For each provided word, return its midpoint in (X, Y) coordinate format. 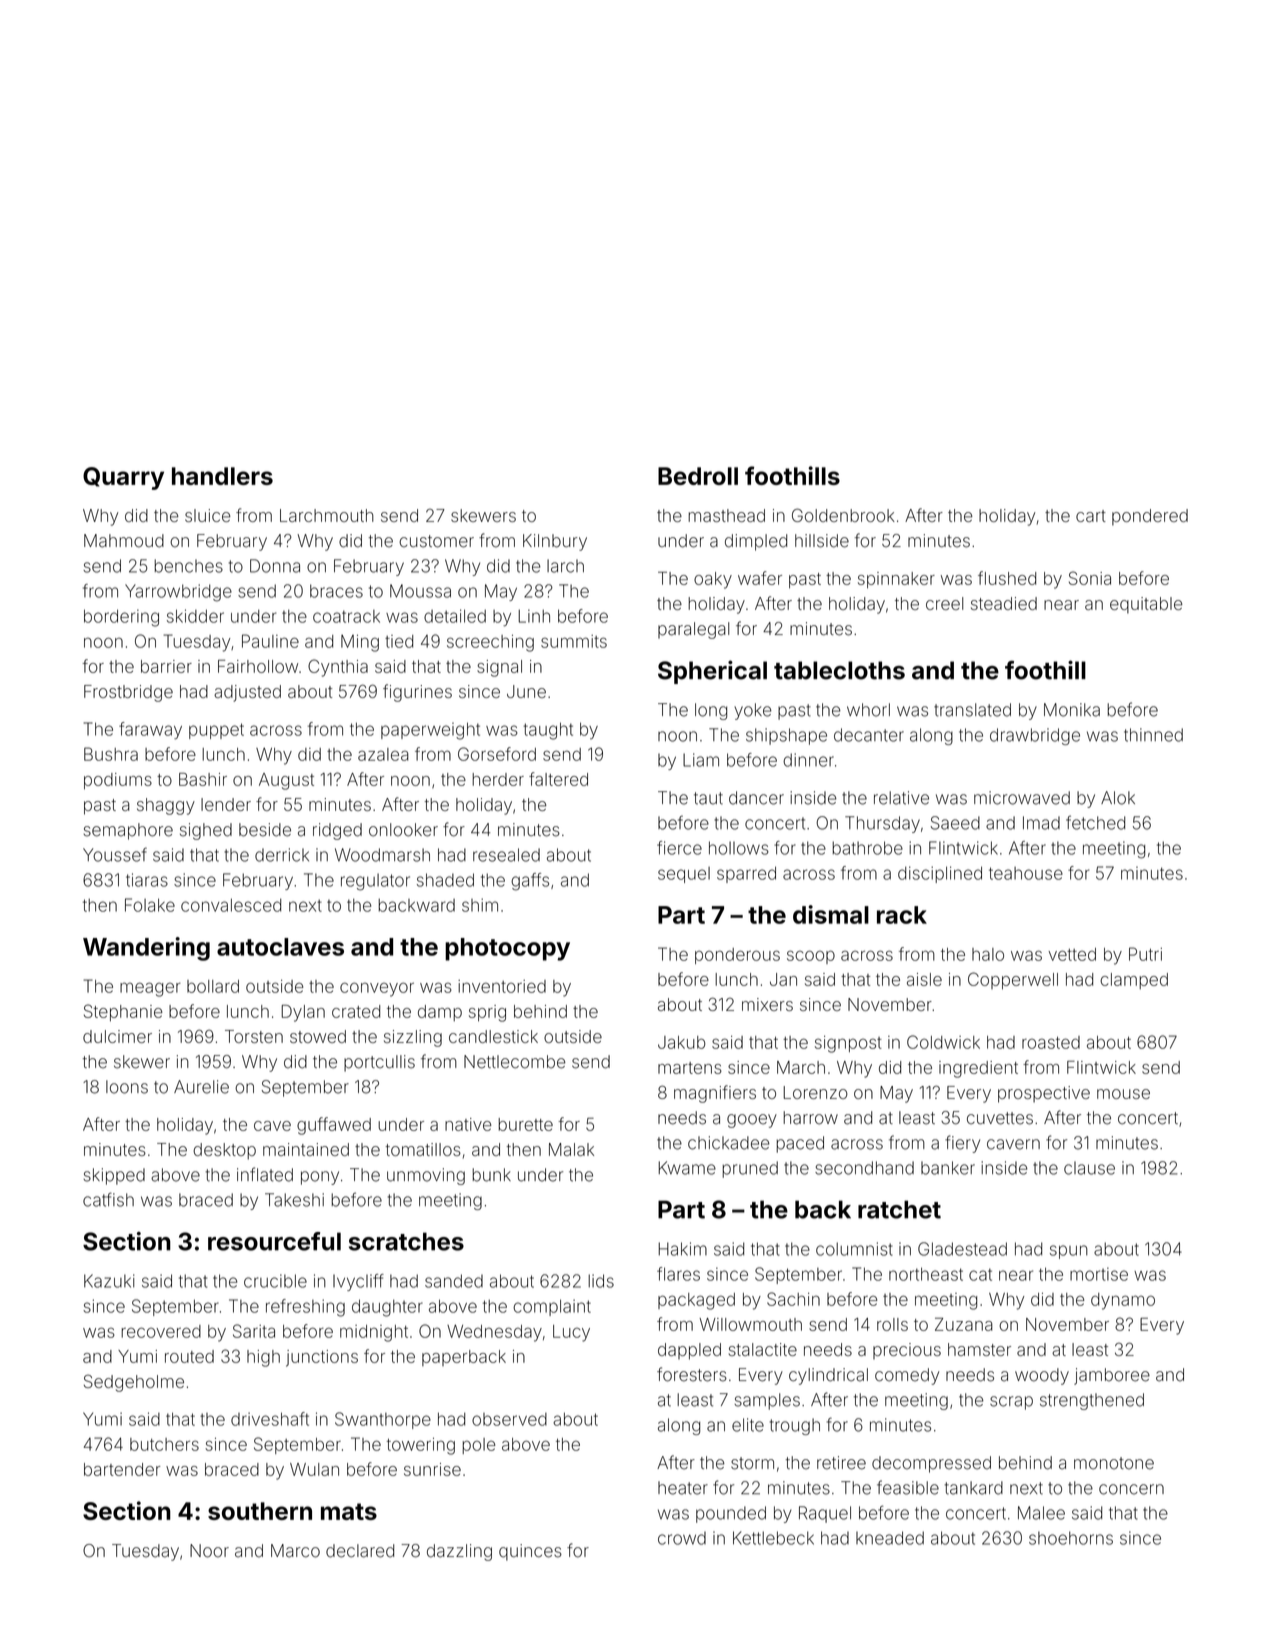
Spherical (712, 672)
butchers (164, 1444)
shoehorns (1071, 1538)
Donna (275, 566)
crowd (682, 1538)
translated (972, 710)
